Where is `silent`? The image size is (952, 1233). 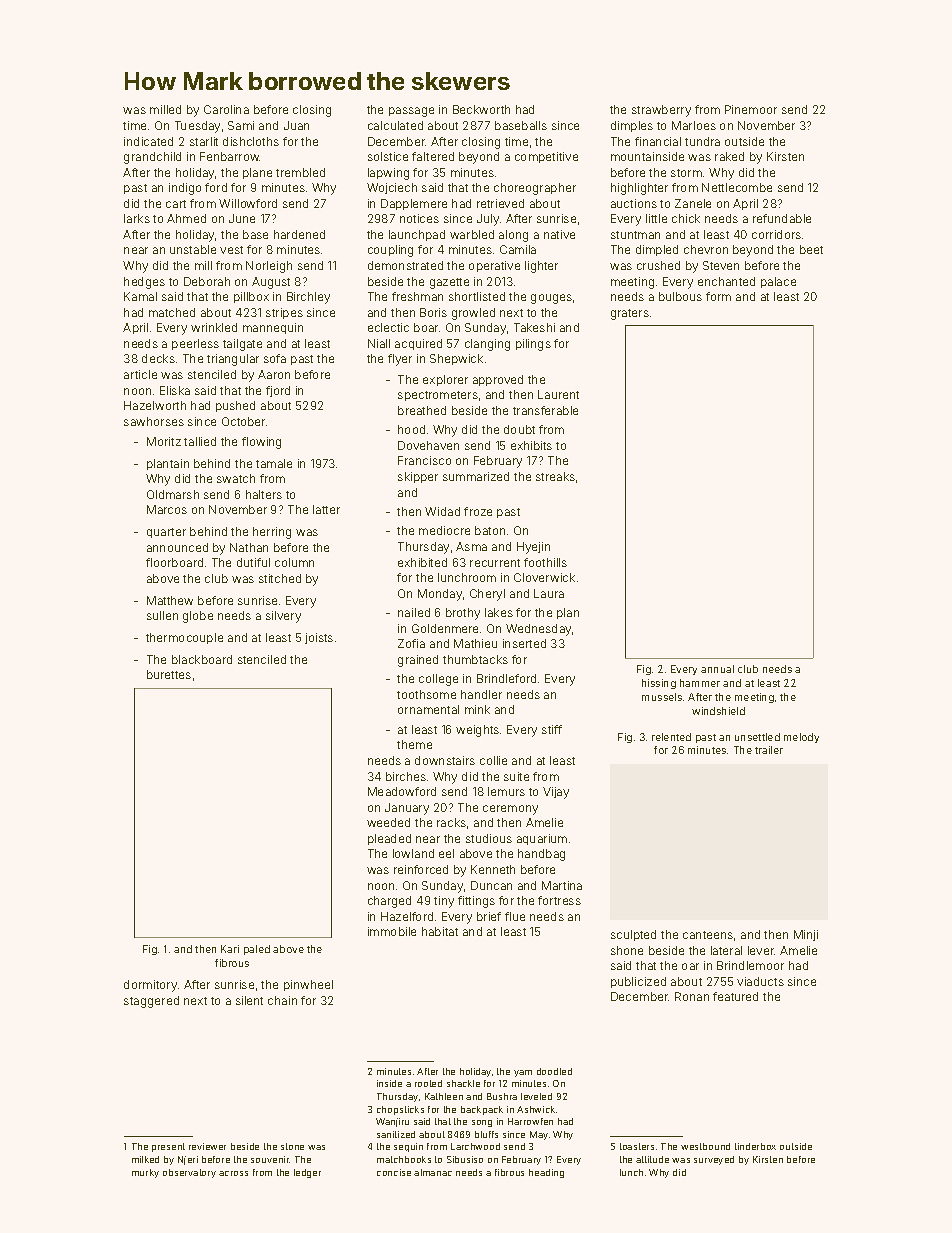
silent is located at coordinates (249, 1000).
